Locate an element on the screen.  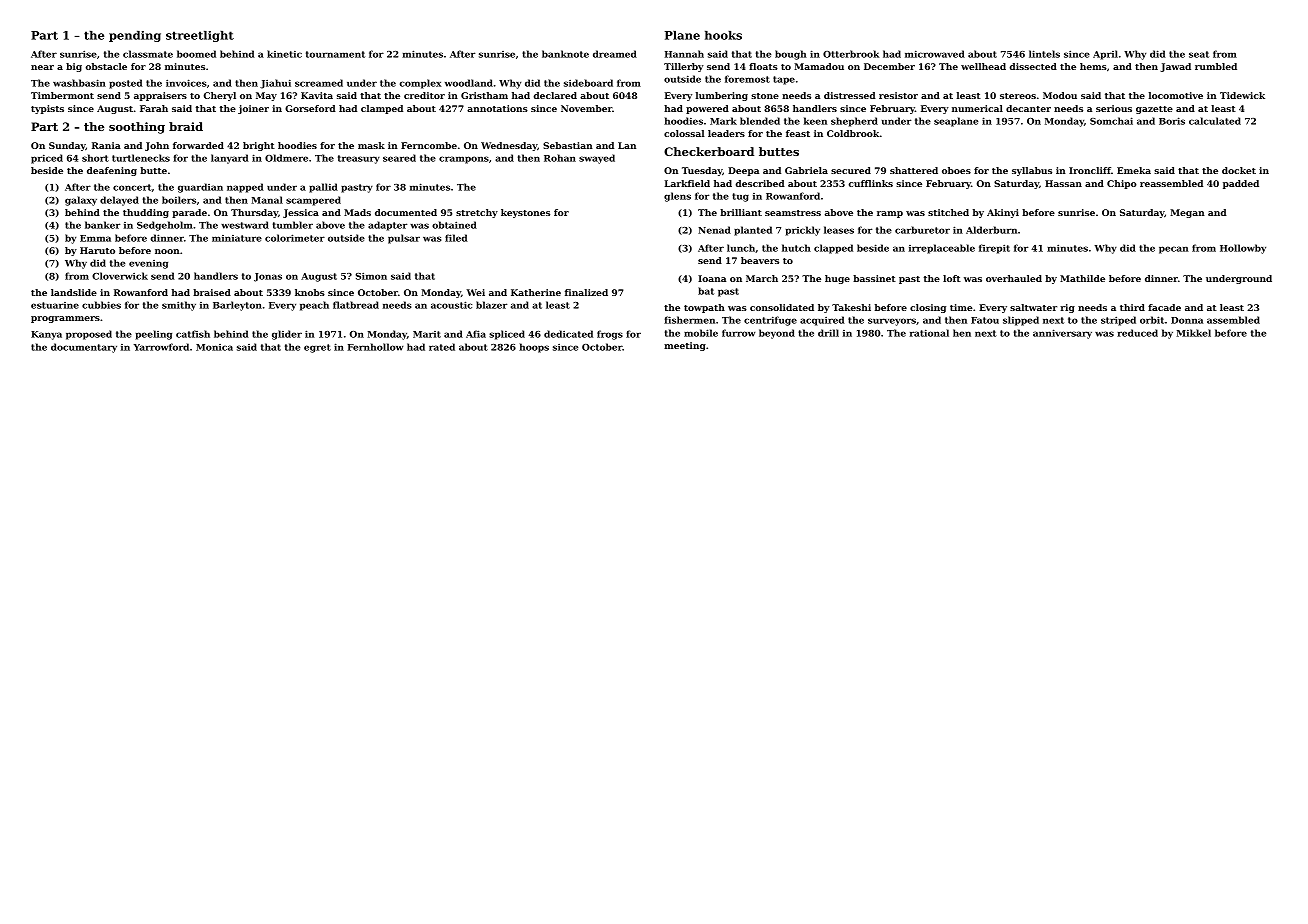
bough is located at coordinates (791, 55).
